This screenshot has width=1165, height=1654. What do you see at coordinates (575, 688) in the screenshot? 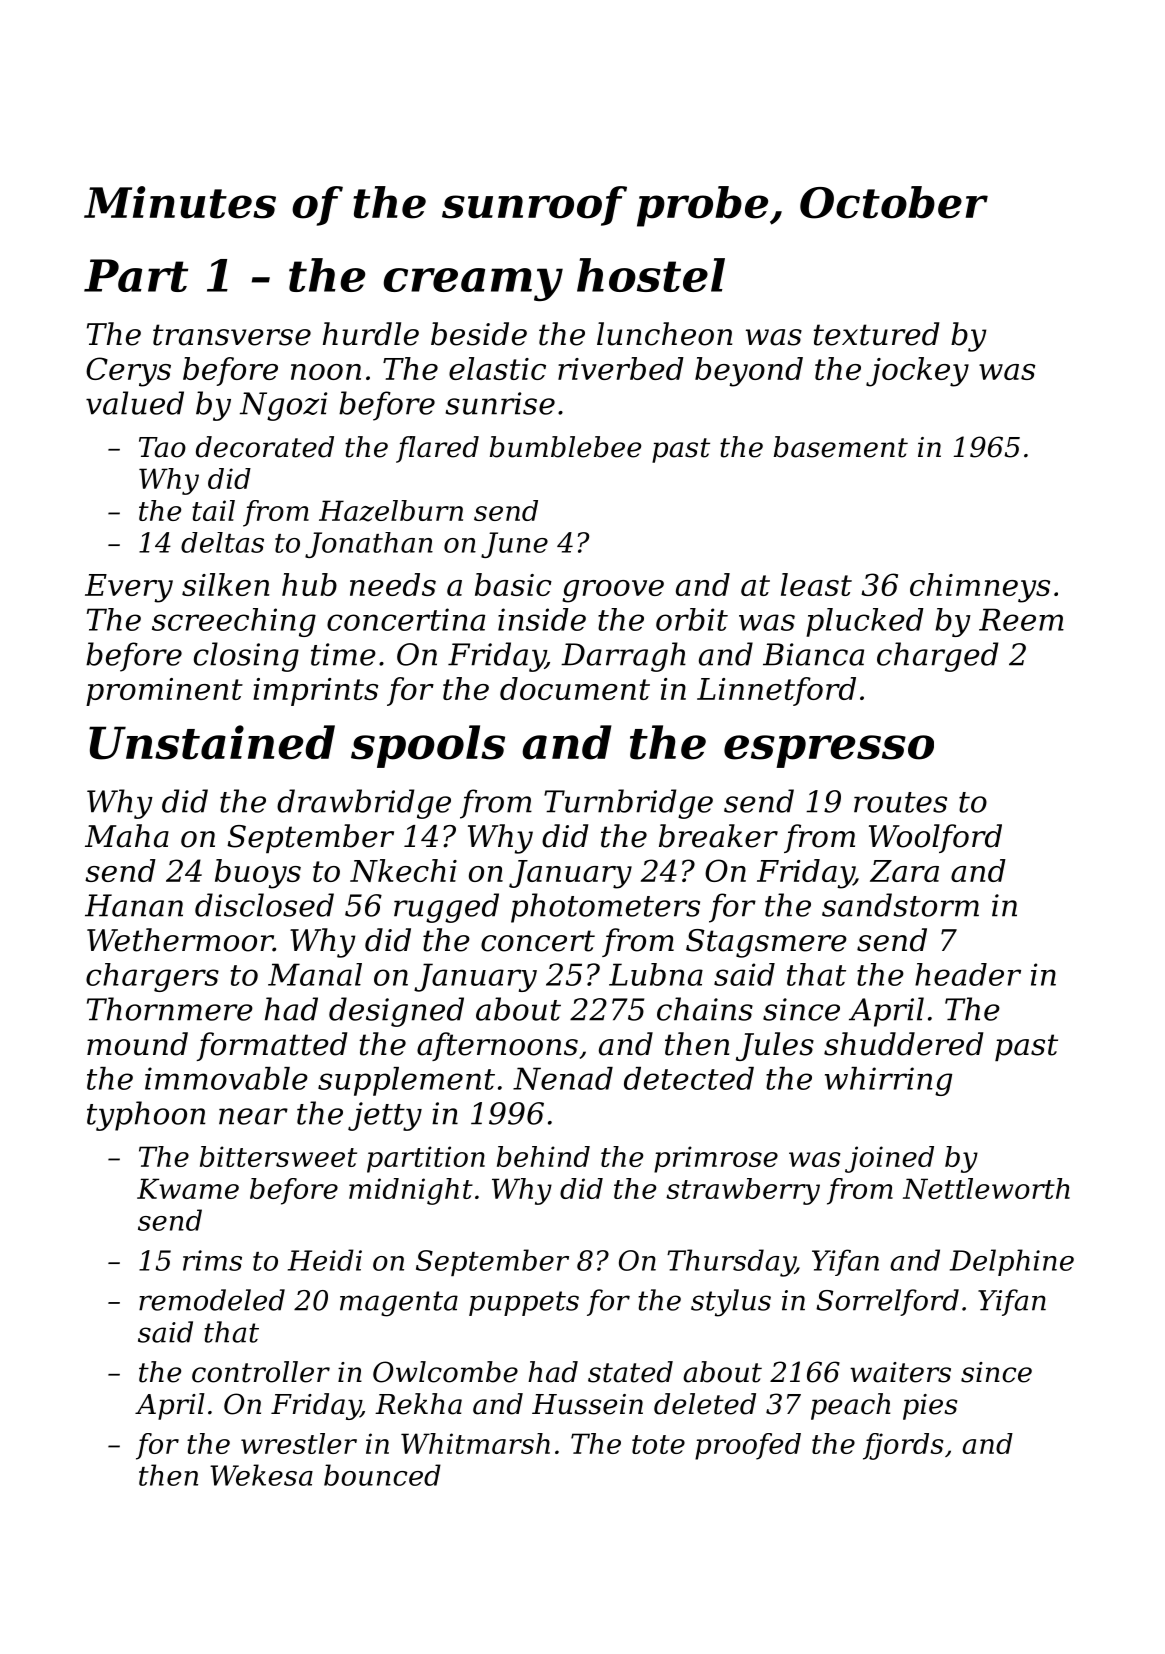
I see `document` at bounding box center [575, 688].
